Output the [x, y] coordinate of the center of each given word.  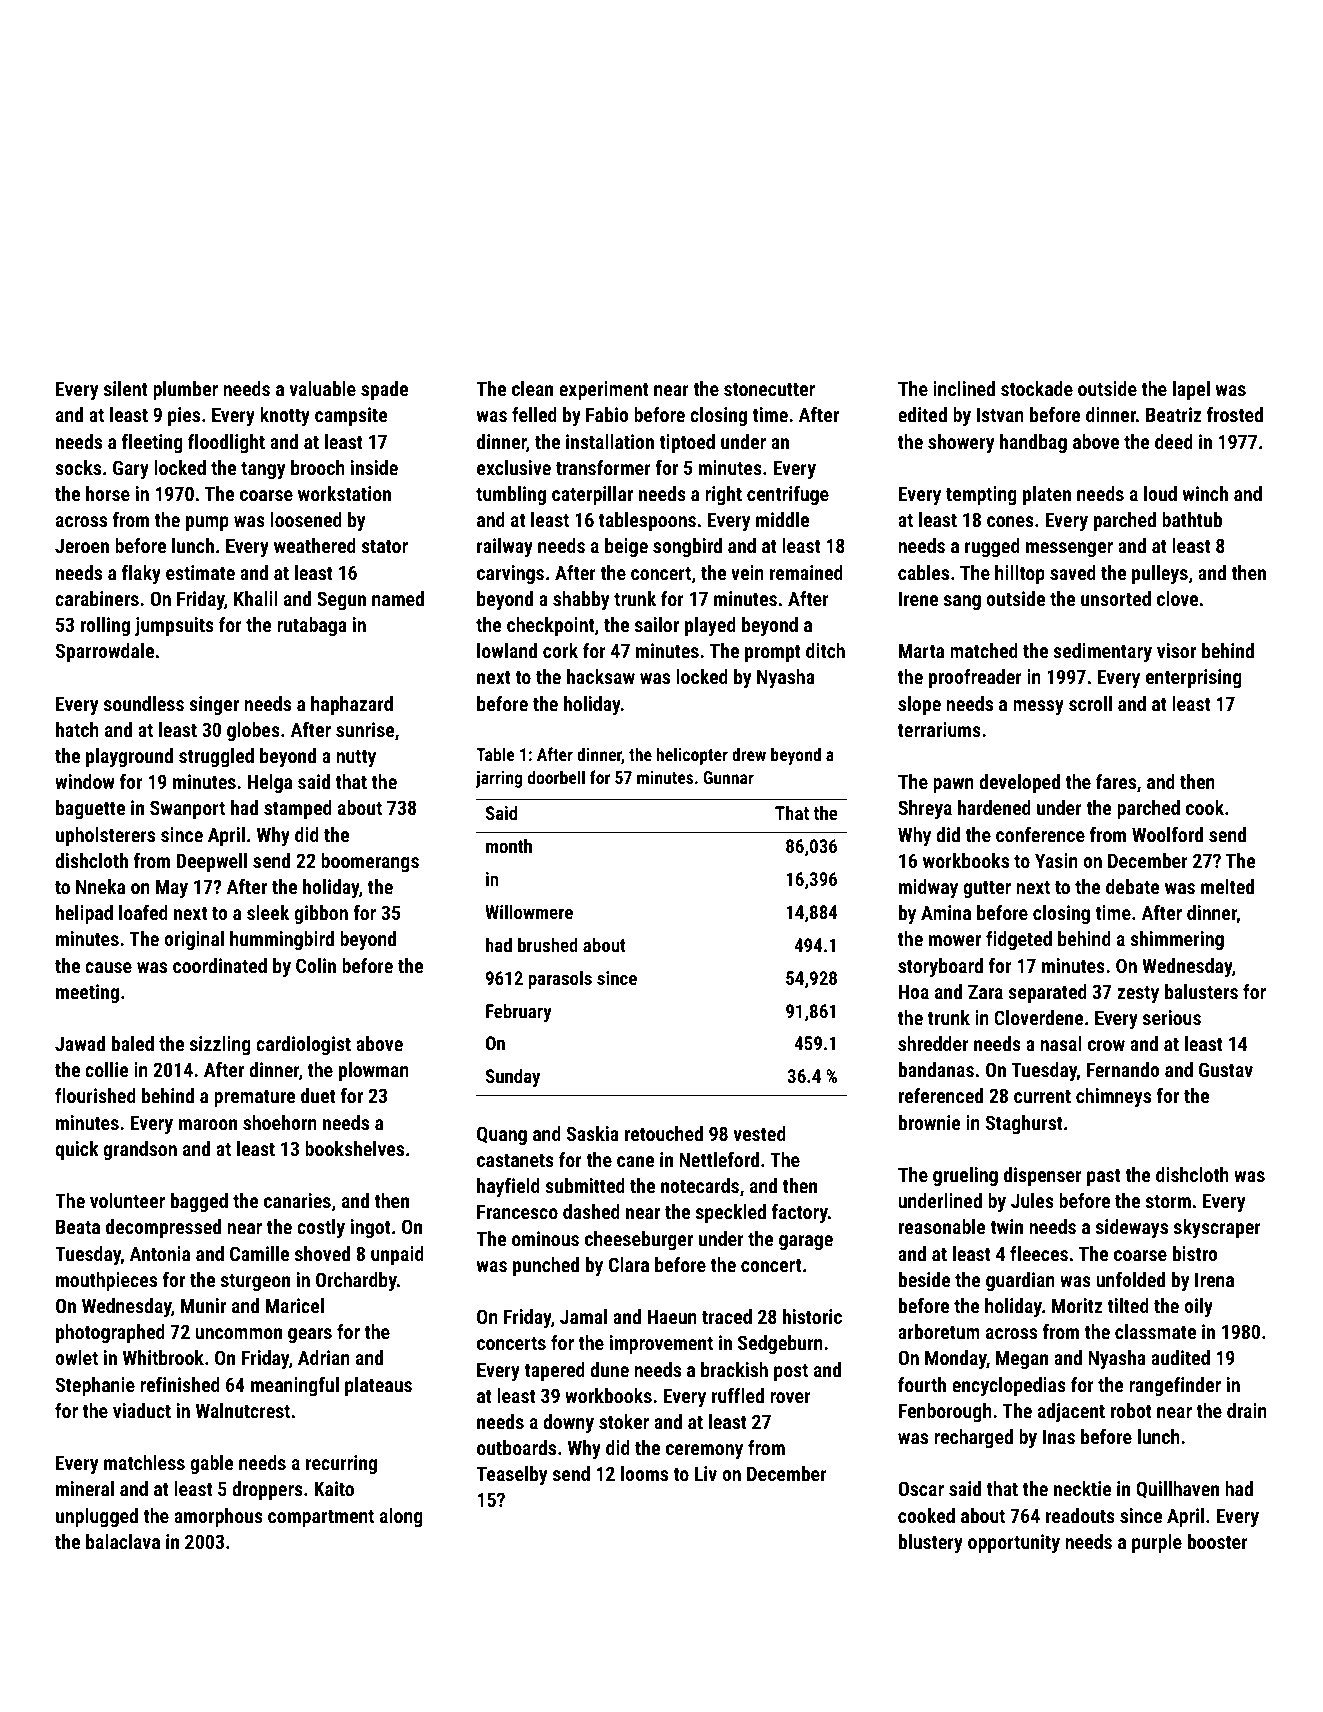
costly [321, 1229]
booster [1218, 1541]
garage [806, 1242]
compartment [321, 1518]
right [723, 495]
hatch [77, 729]
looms [644, 1473]
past [1104, 1177]
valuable [323, 388]
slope [919, 705]
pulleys [1160, 575]
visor [1176, 650]
